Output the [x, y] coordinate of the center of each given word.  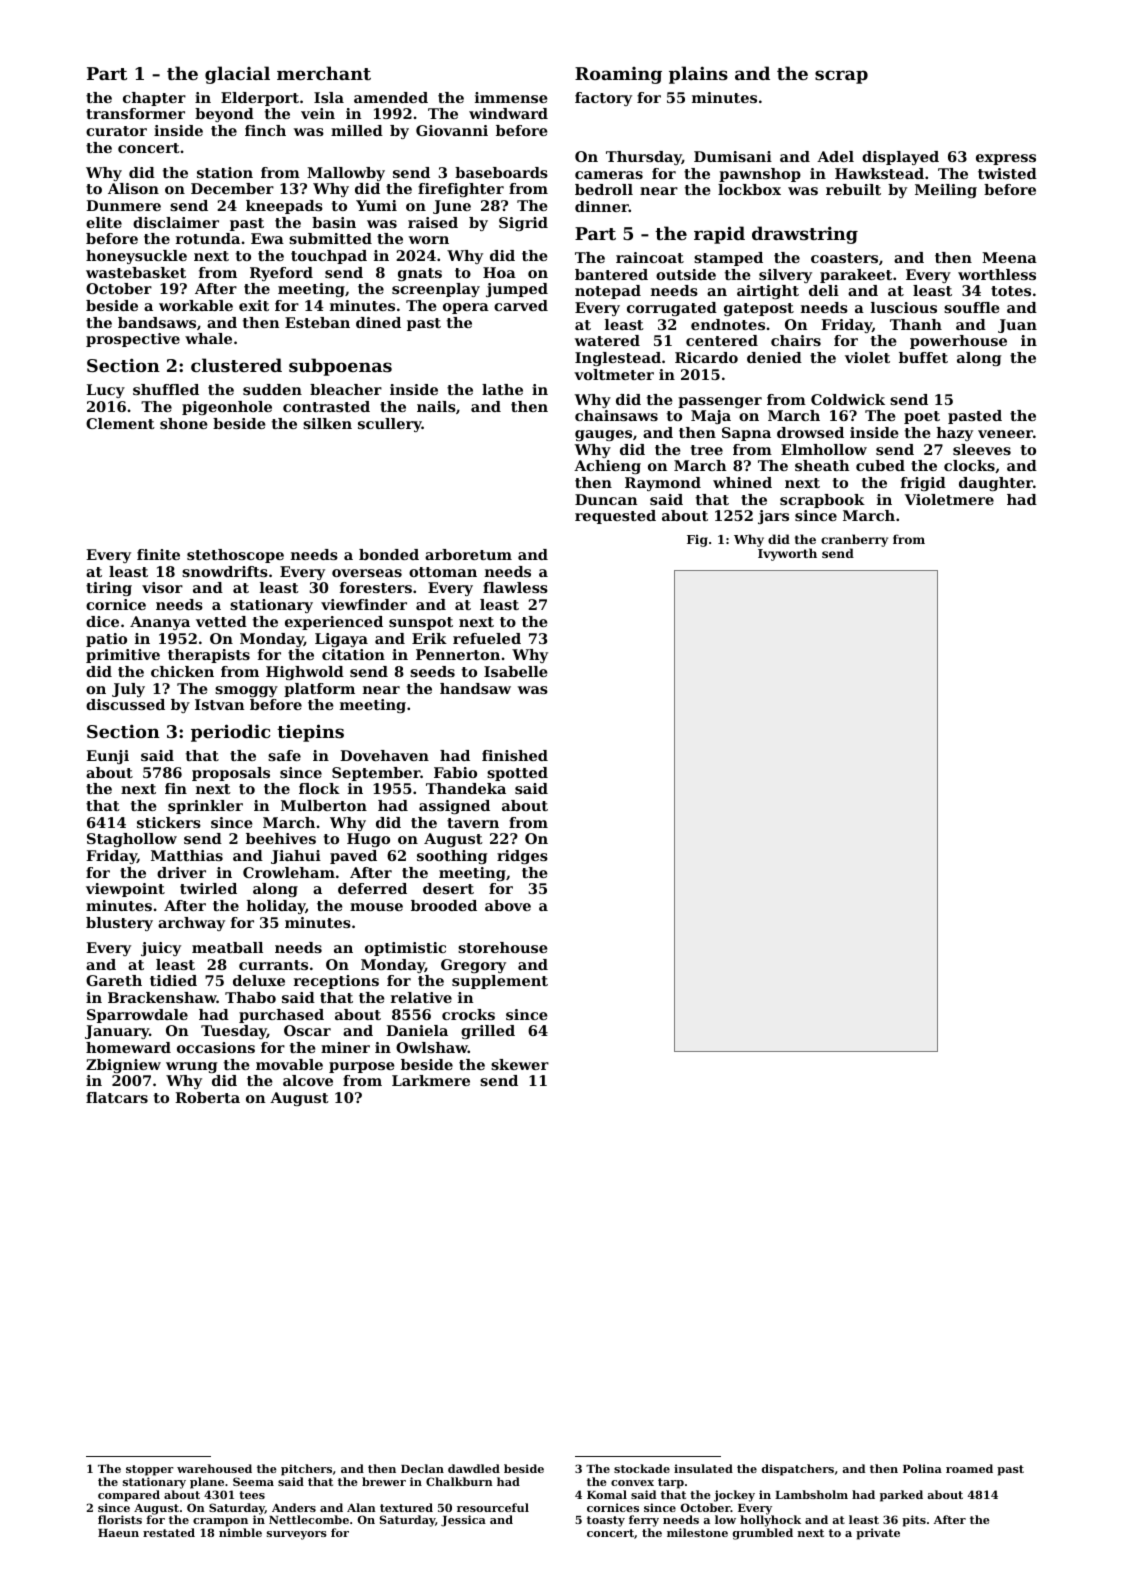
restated [169, 1532]
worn [429, 240]
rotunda [208, 238]
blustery [119, 924]
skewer [520, 1064]
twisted [1007, 173]
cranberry [854, 540]
